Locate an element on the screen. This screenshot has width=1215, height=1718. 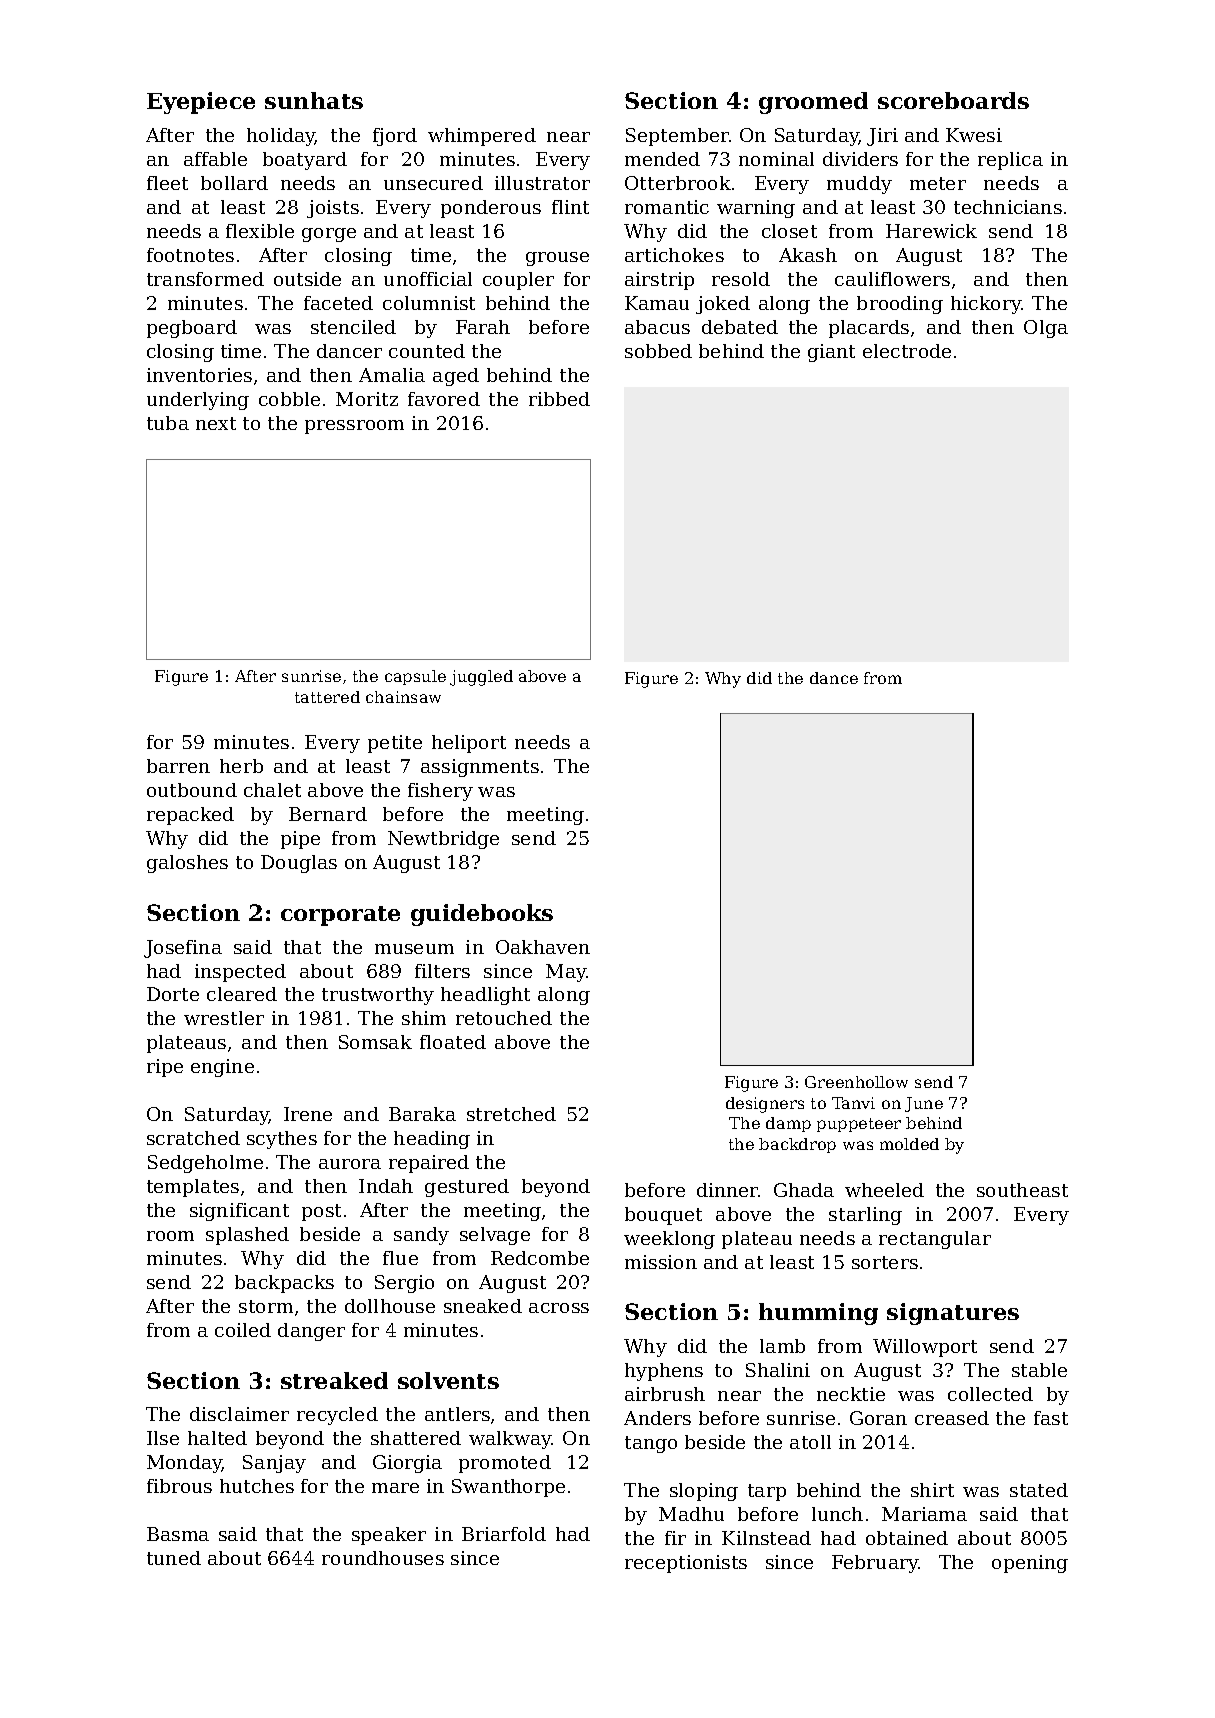
electrode is located at coordinates (907, 351).
